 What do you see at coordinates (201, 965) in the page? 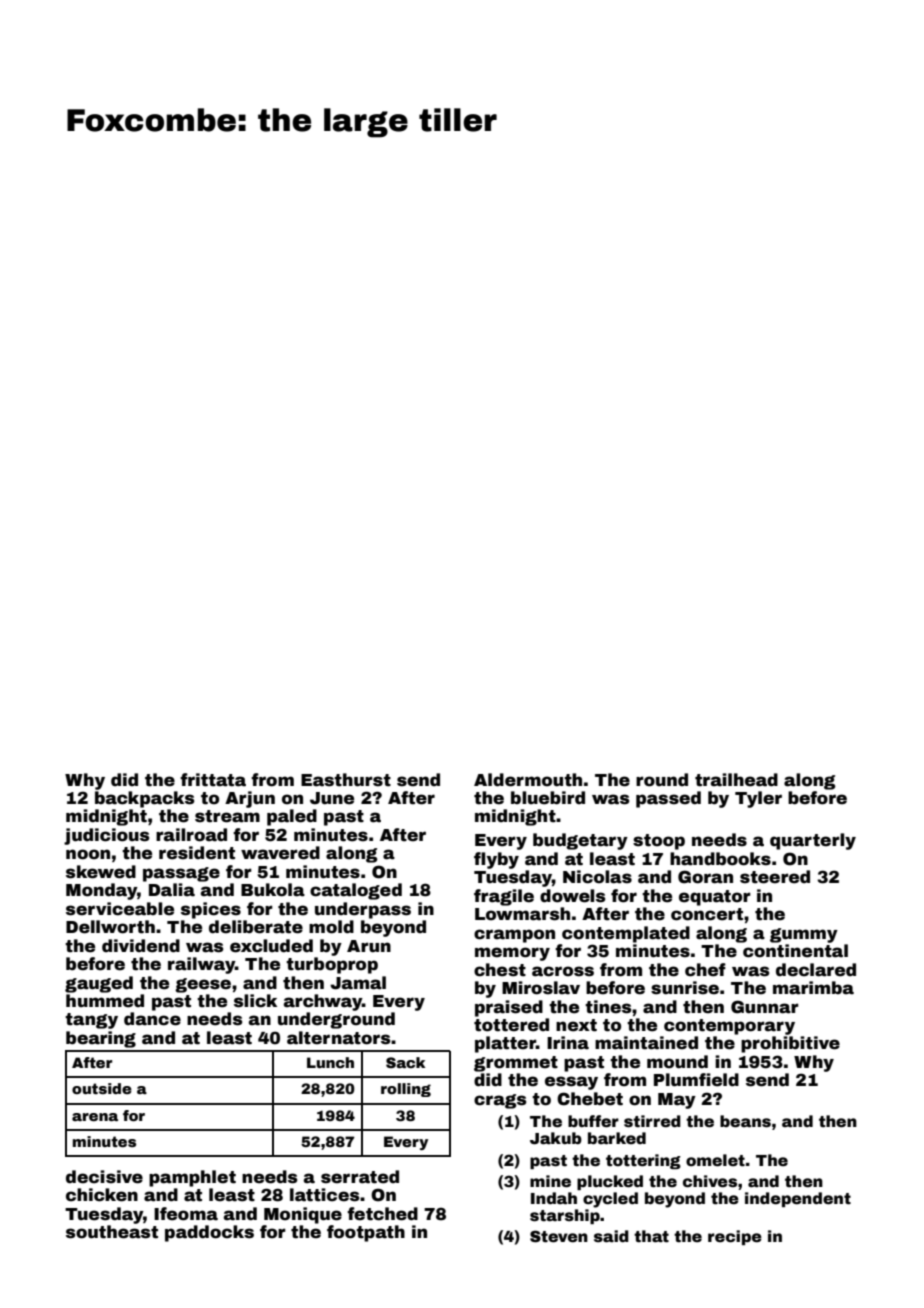
I see `railway` at bounding box center [201, 965].
